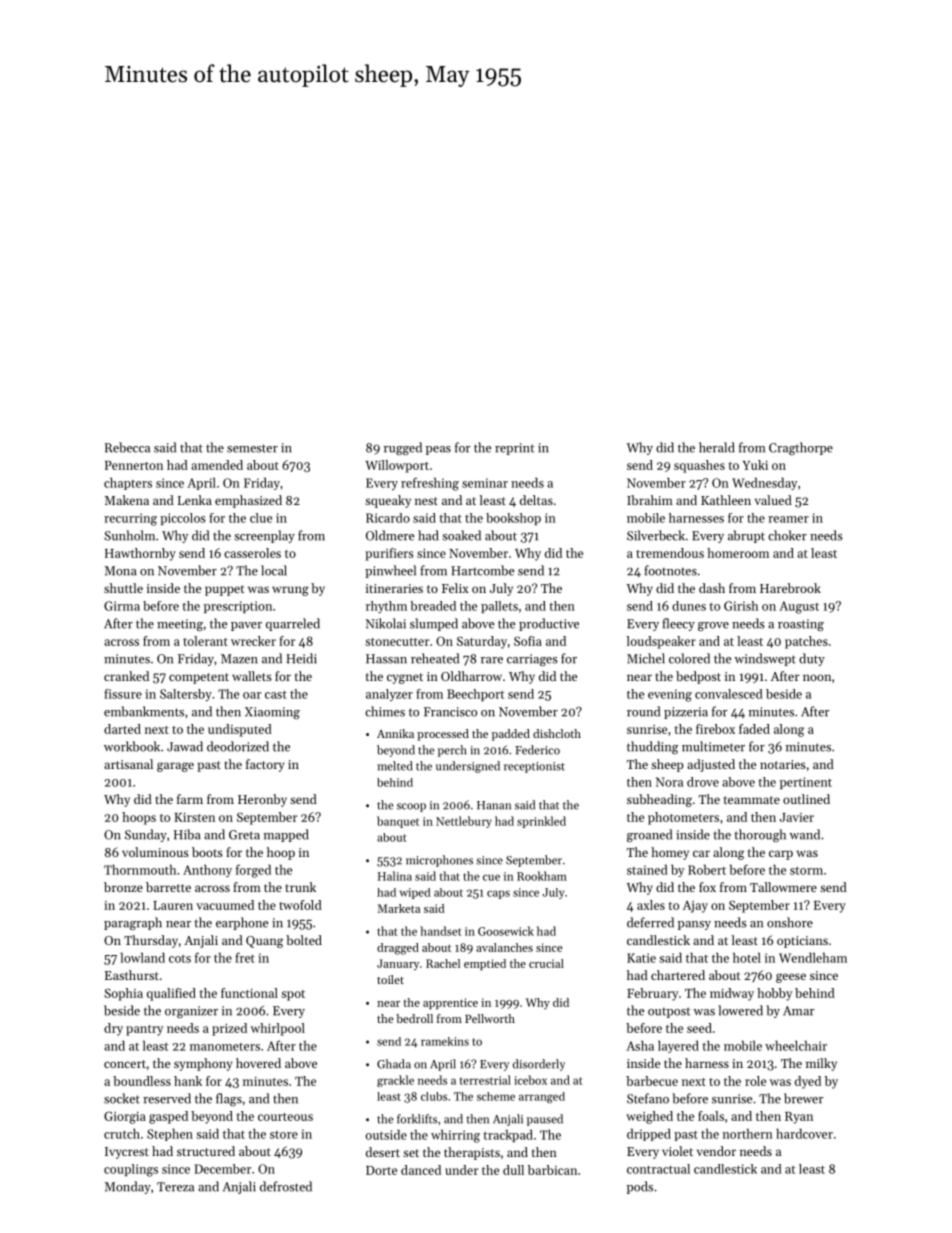  Describe the element at coordinates (482, 570) in the image. I see `Hartcombe` at that location.
